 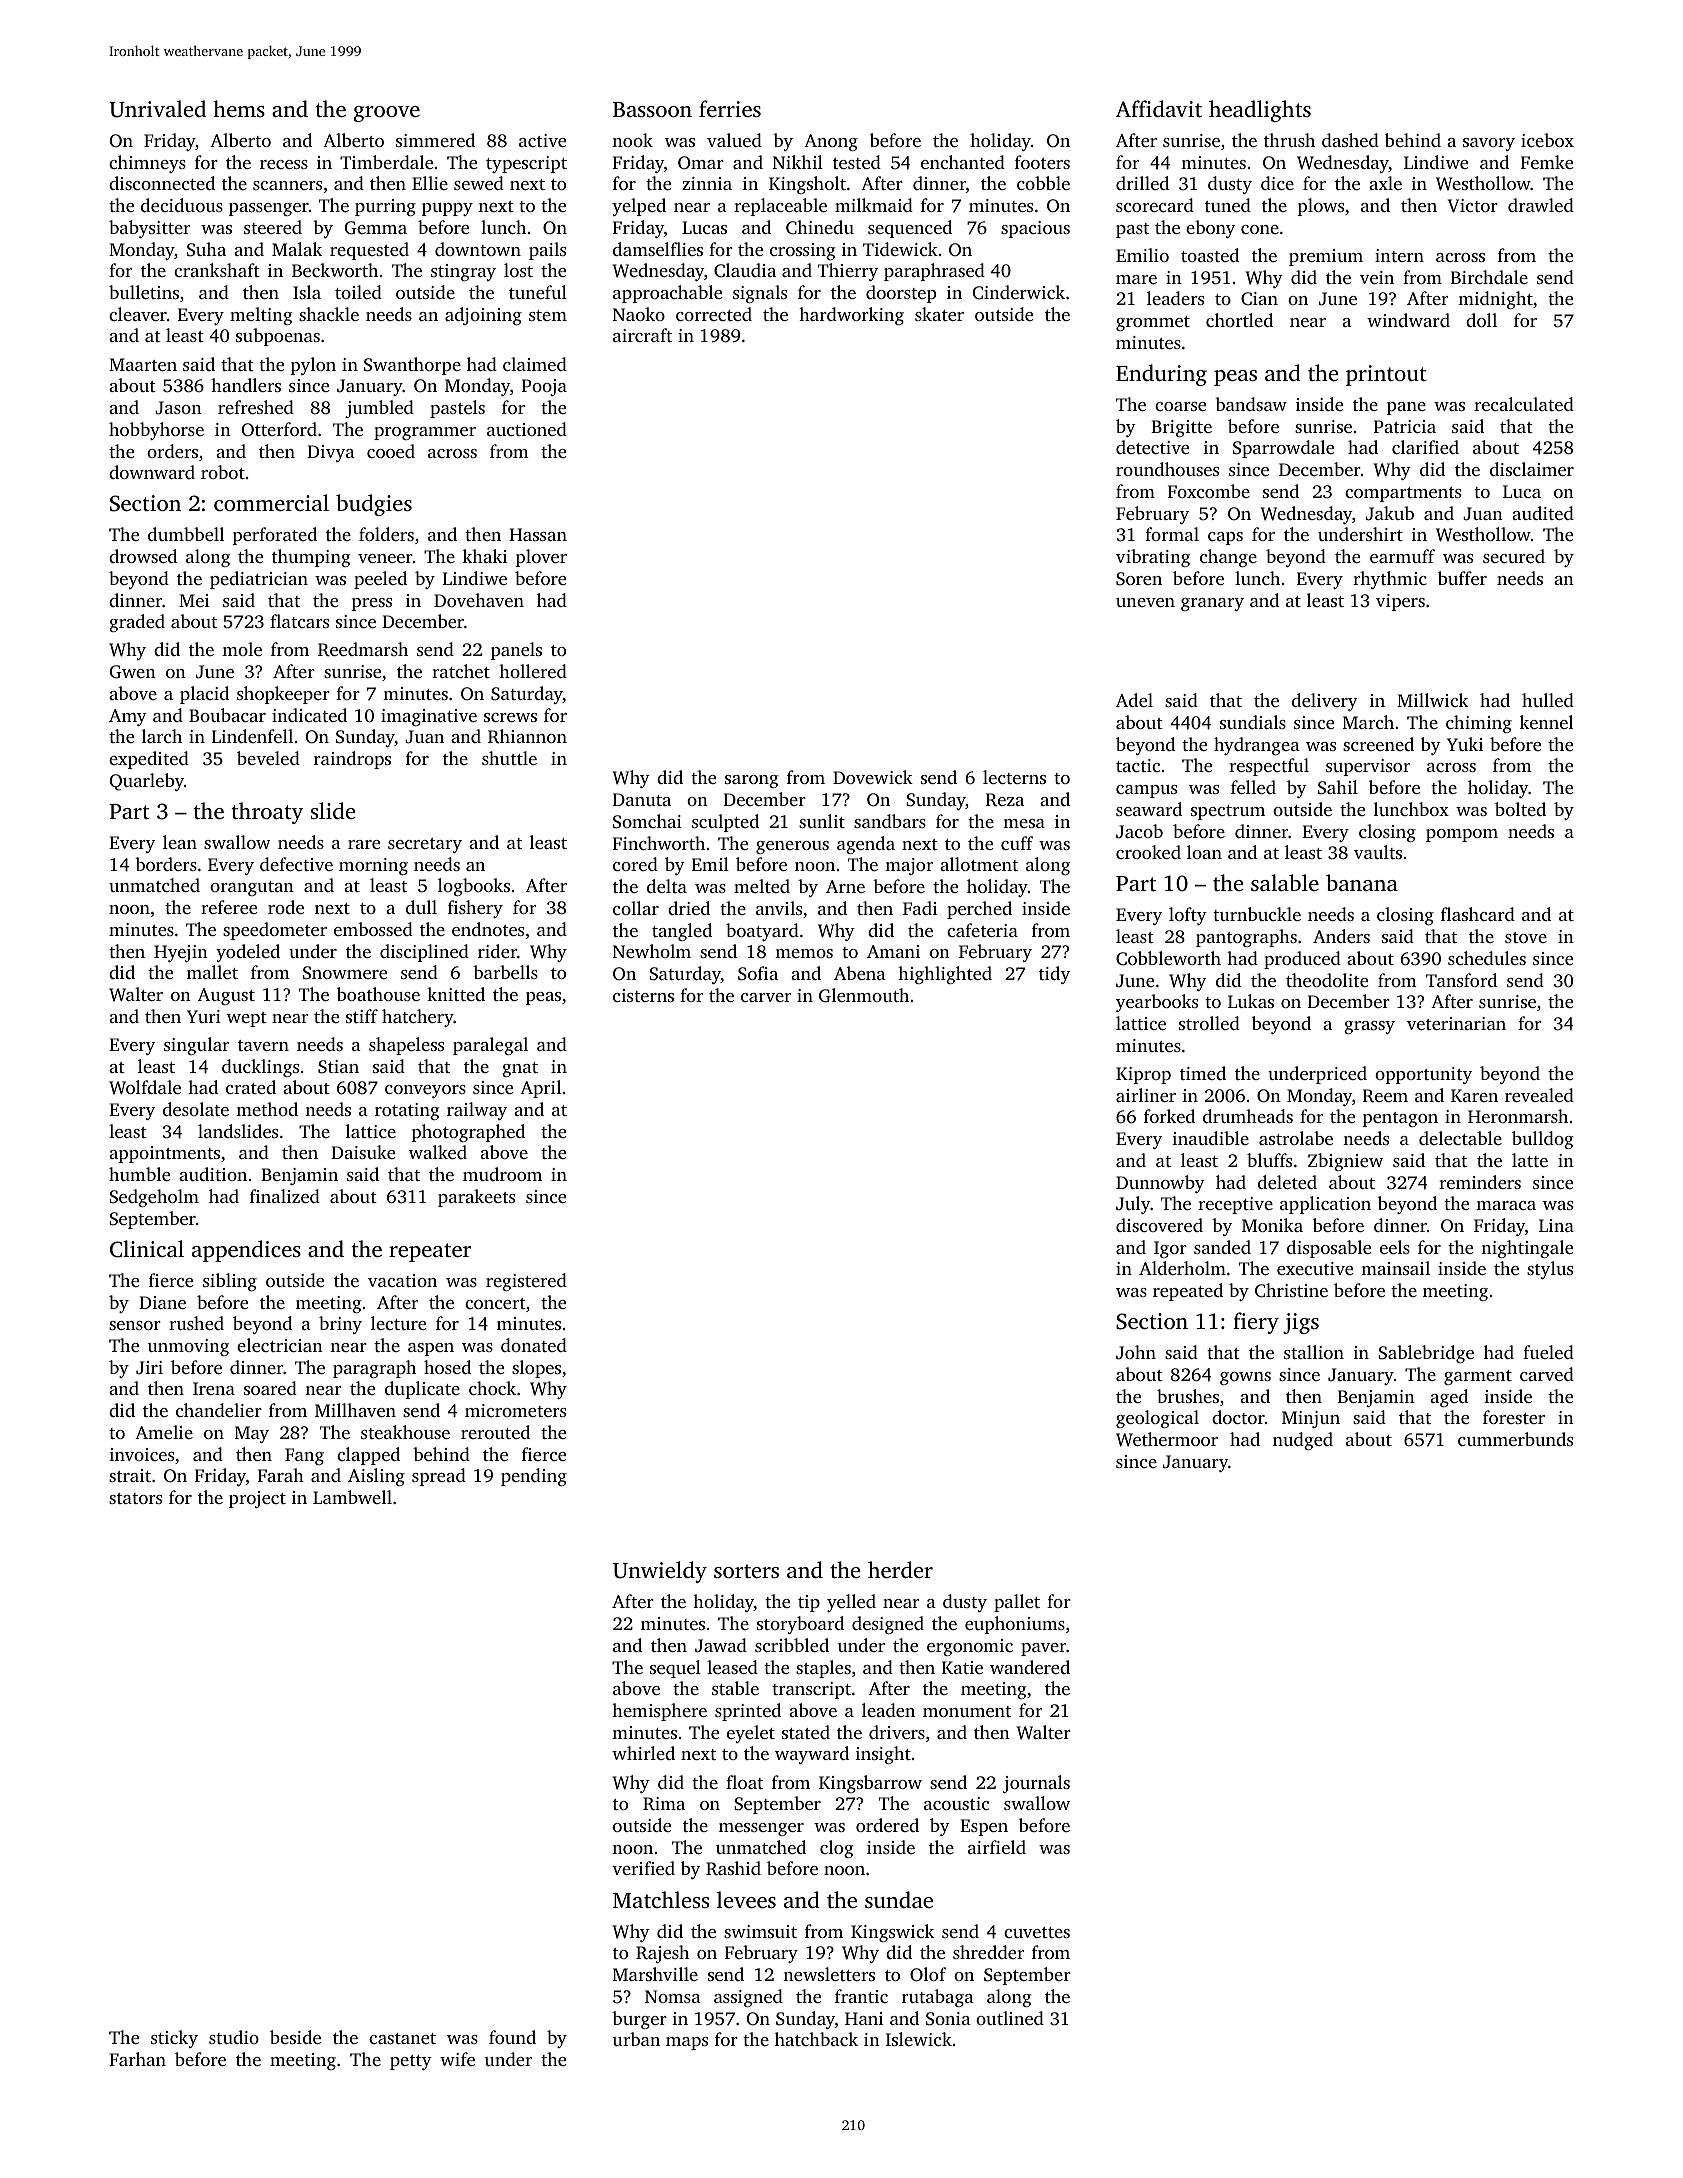 I want to click on Sedgeholm, so click(x=154, y=1198).
